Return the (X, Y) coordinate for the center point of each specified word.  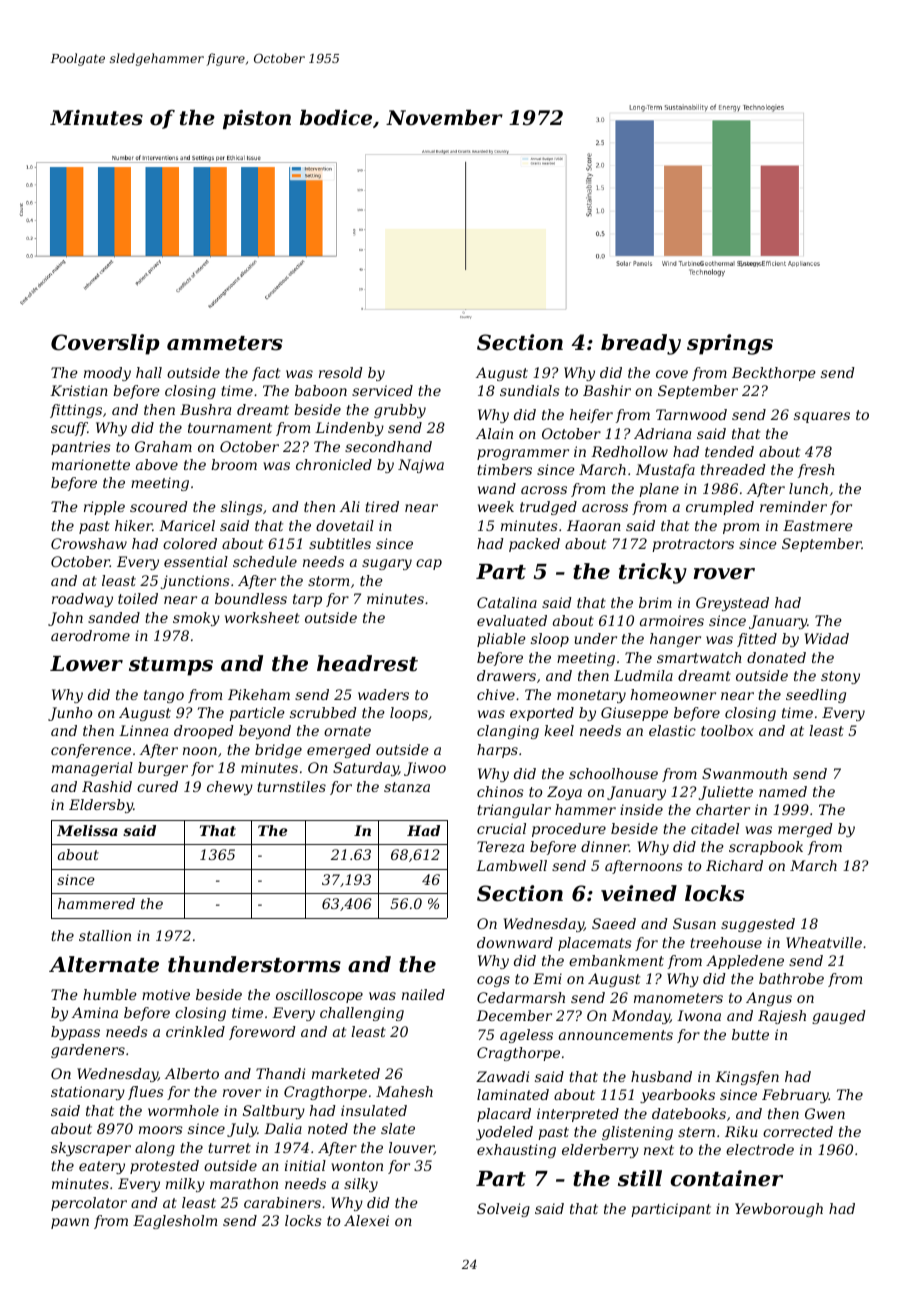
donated (776, 657)
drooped (204, 732)
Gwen (825, 1113)
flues (146, 1093)
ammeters (225, 343)
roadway (82, 600)
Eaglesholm (175, 1222)
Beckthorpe (774, 374)
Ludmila (643, 675)
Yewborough (779, 1210)
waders (383, 694)
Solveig (503, 1210)
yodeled (504, 1133)
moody (107, 374)
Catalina (507, 602)
